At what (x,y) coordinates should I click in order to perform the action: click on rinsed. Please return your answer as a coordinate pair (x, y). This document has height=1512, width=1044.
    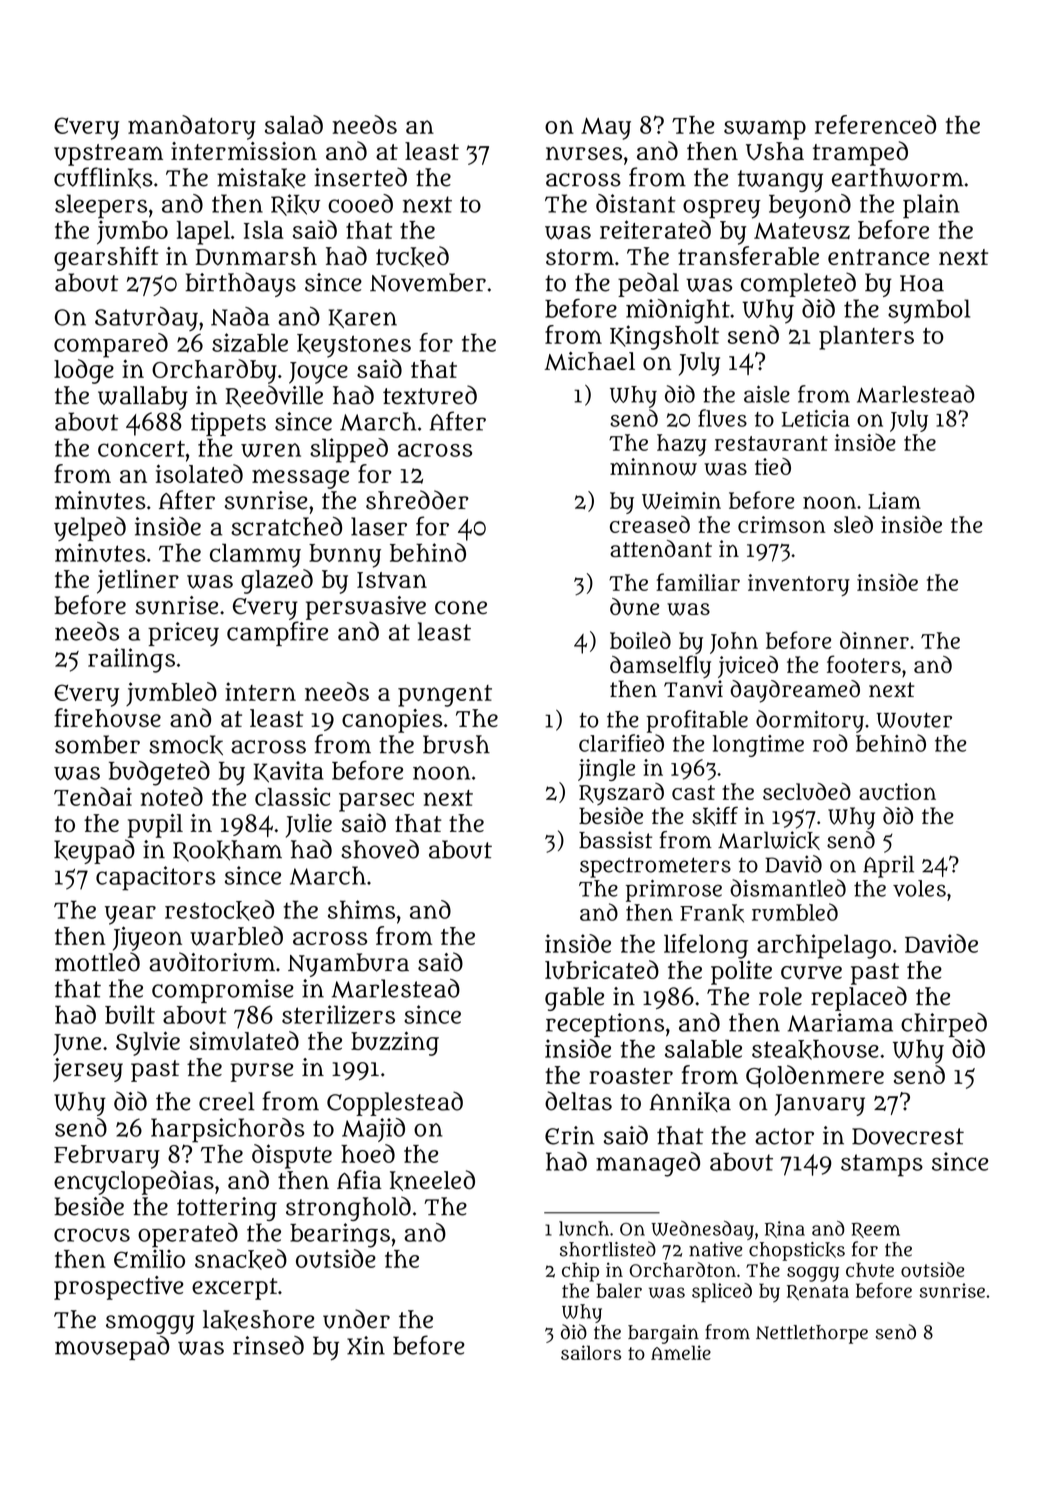
    Looking at the image, I should click on (268, 1345).
